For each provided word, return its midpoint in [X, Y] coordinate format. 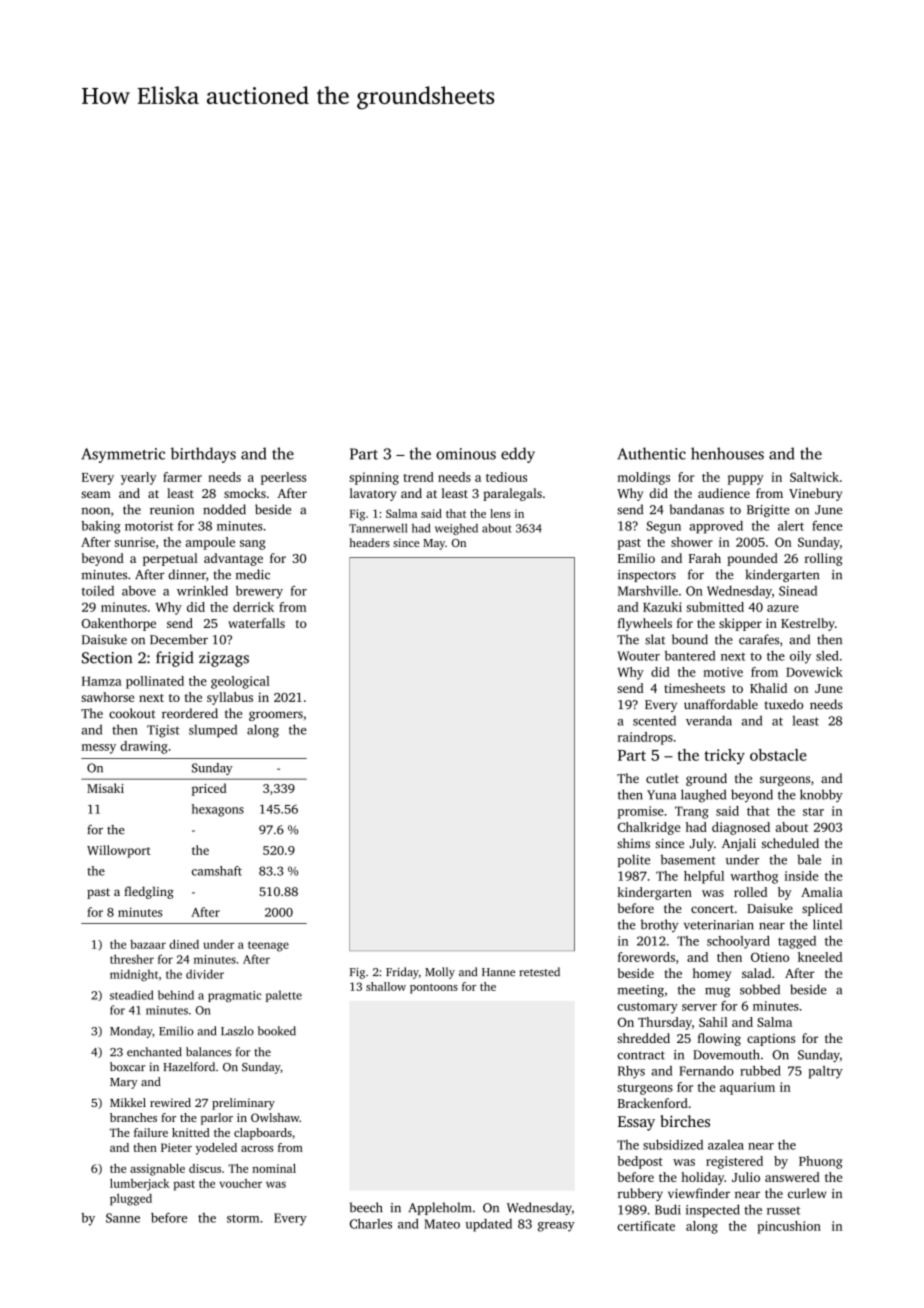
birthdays [203, 455]
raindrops [645, 738]
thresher [132, 959]
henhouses [727, 453]
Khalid [768, 688]
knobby [821, 795]
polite [634, 860]
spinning [374, 478]
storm [243, 1218]
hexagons [218, 810]
